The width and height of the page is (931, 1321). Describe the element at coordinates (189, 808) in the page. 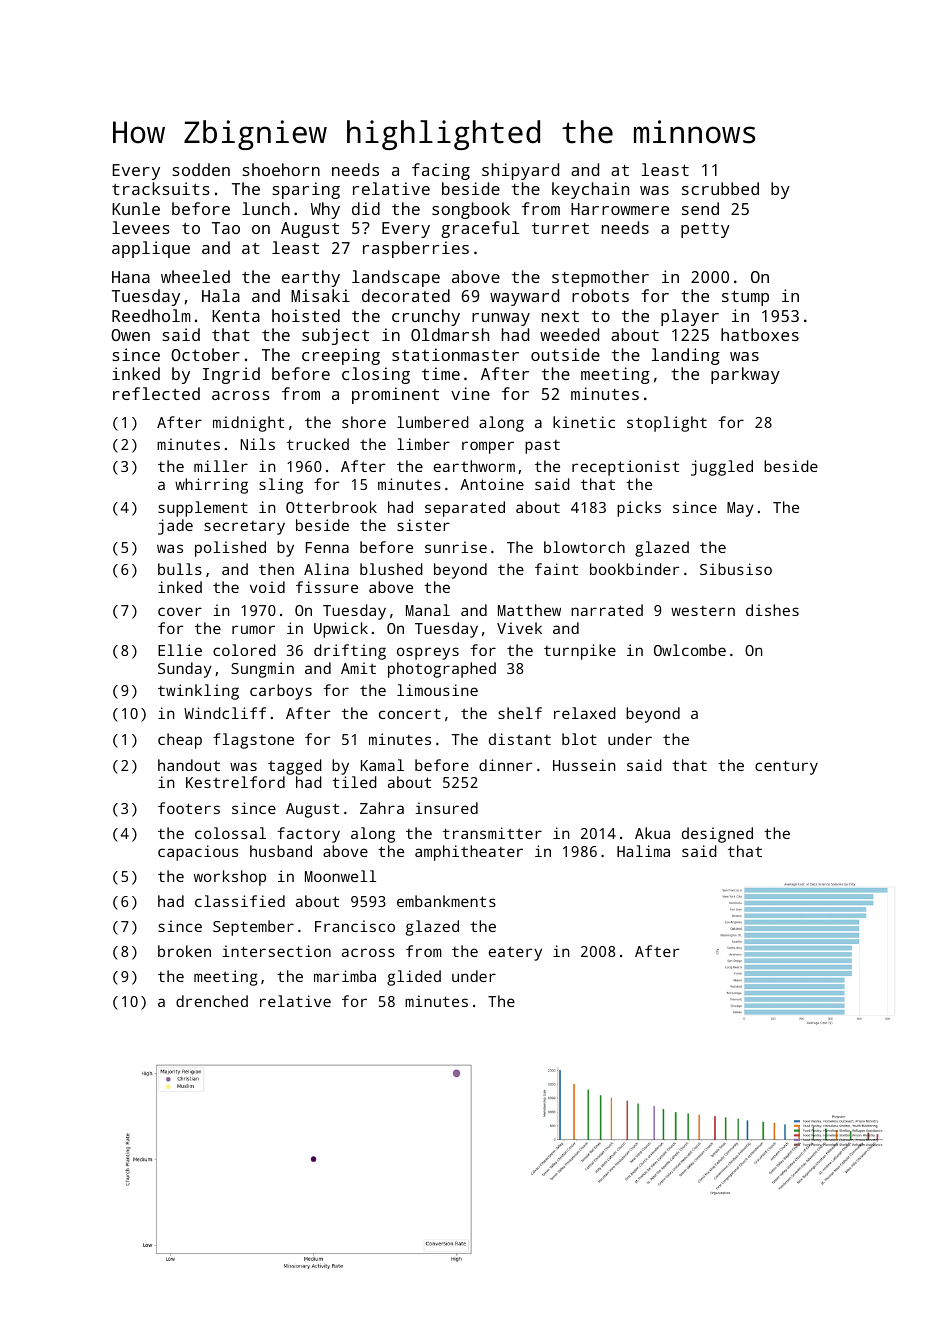

I see `footers` at that location.
